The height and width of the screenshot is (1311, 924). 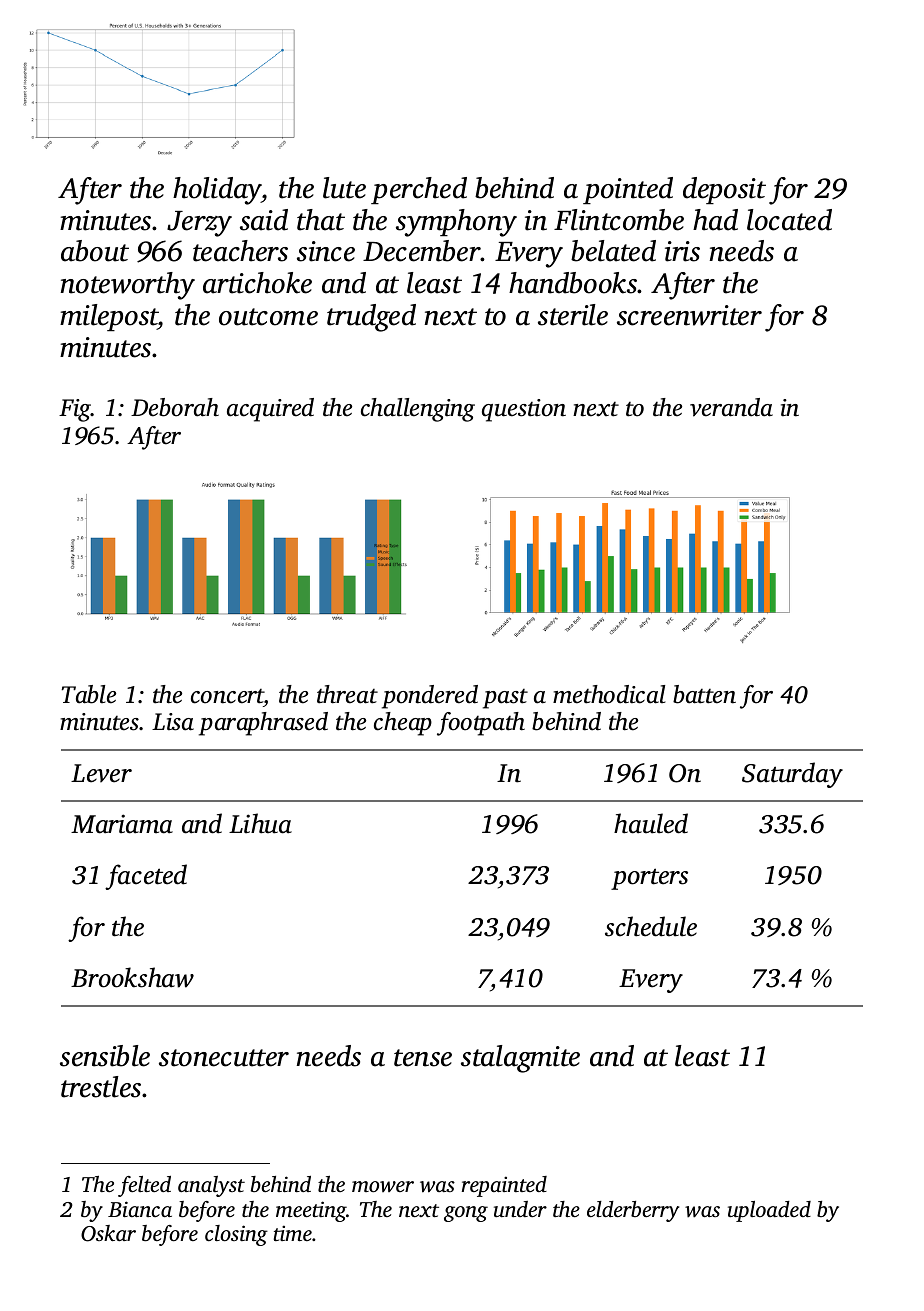 I want to click on holiday, so click(x=217, y=191).
